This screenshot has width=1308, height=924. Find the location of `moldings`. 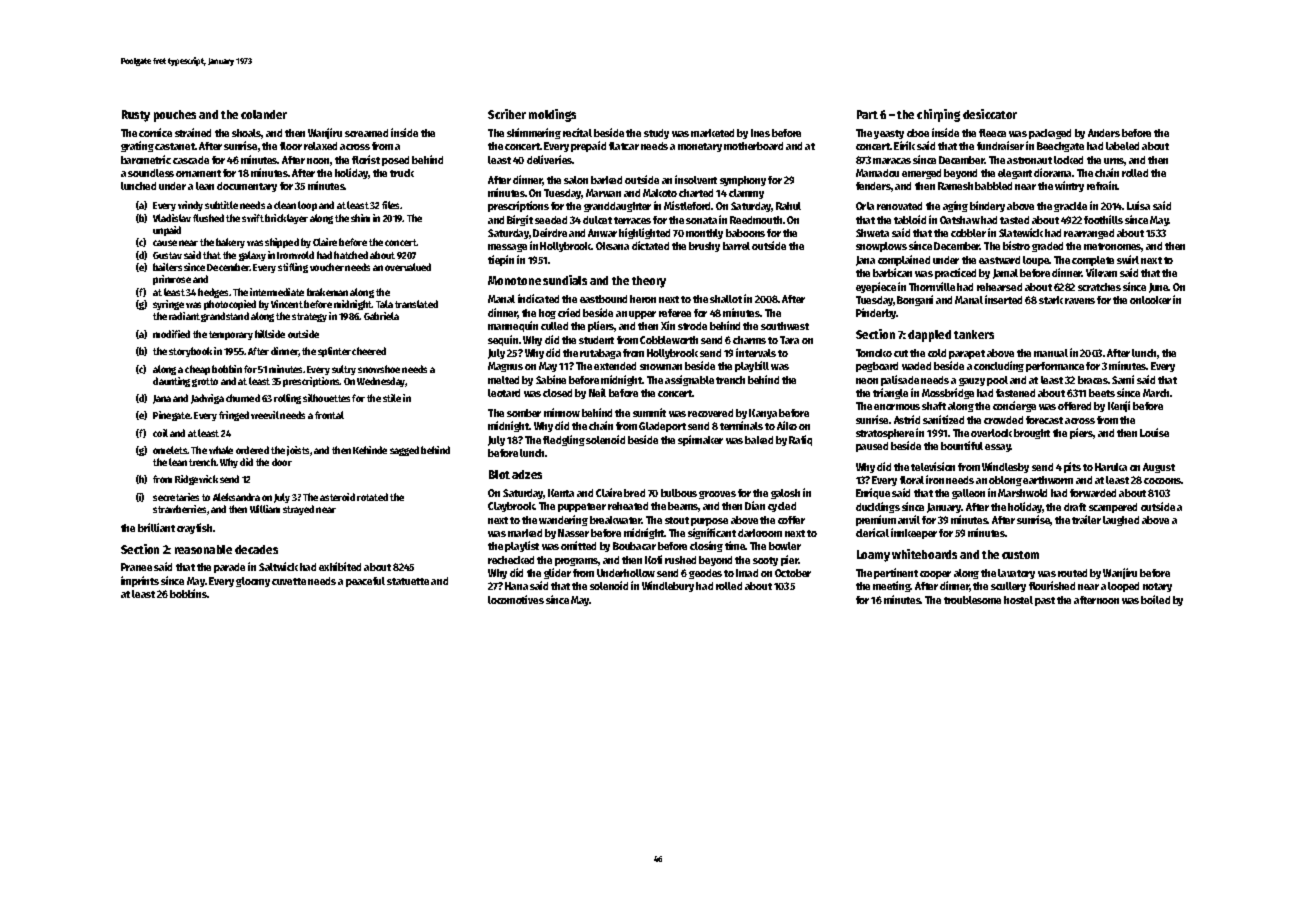

moldings is located at coordinates (552, 115).
